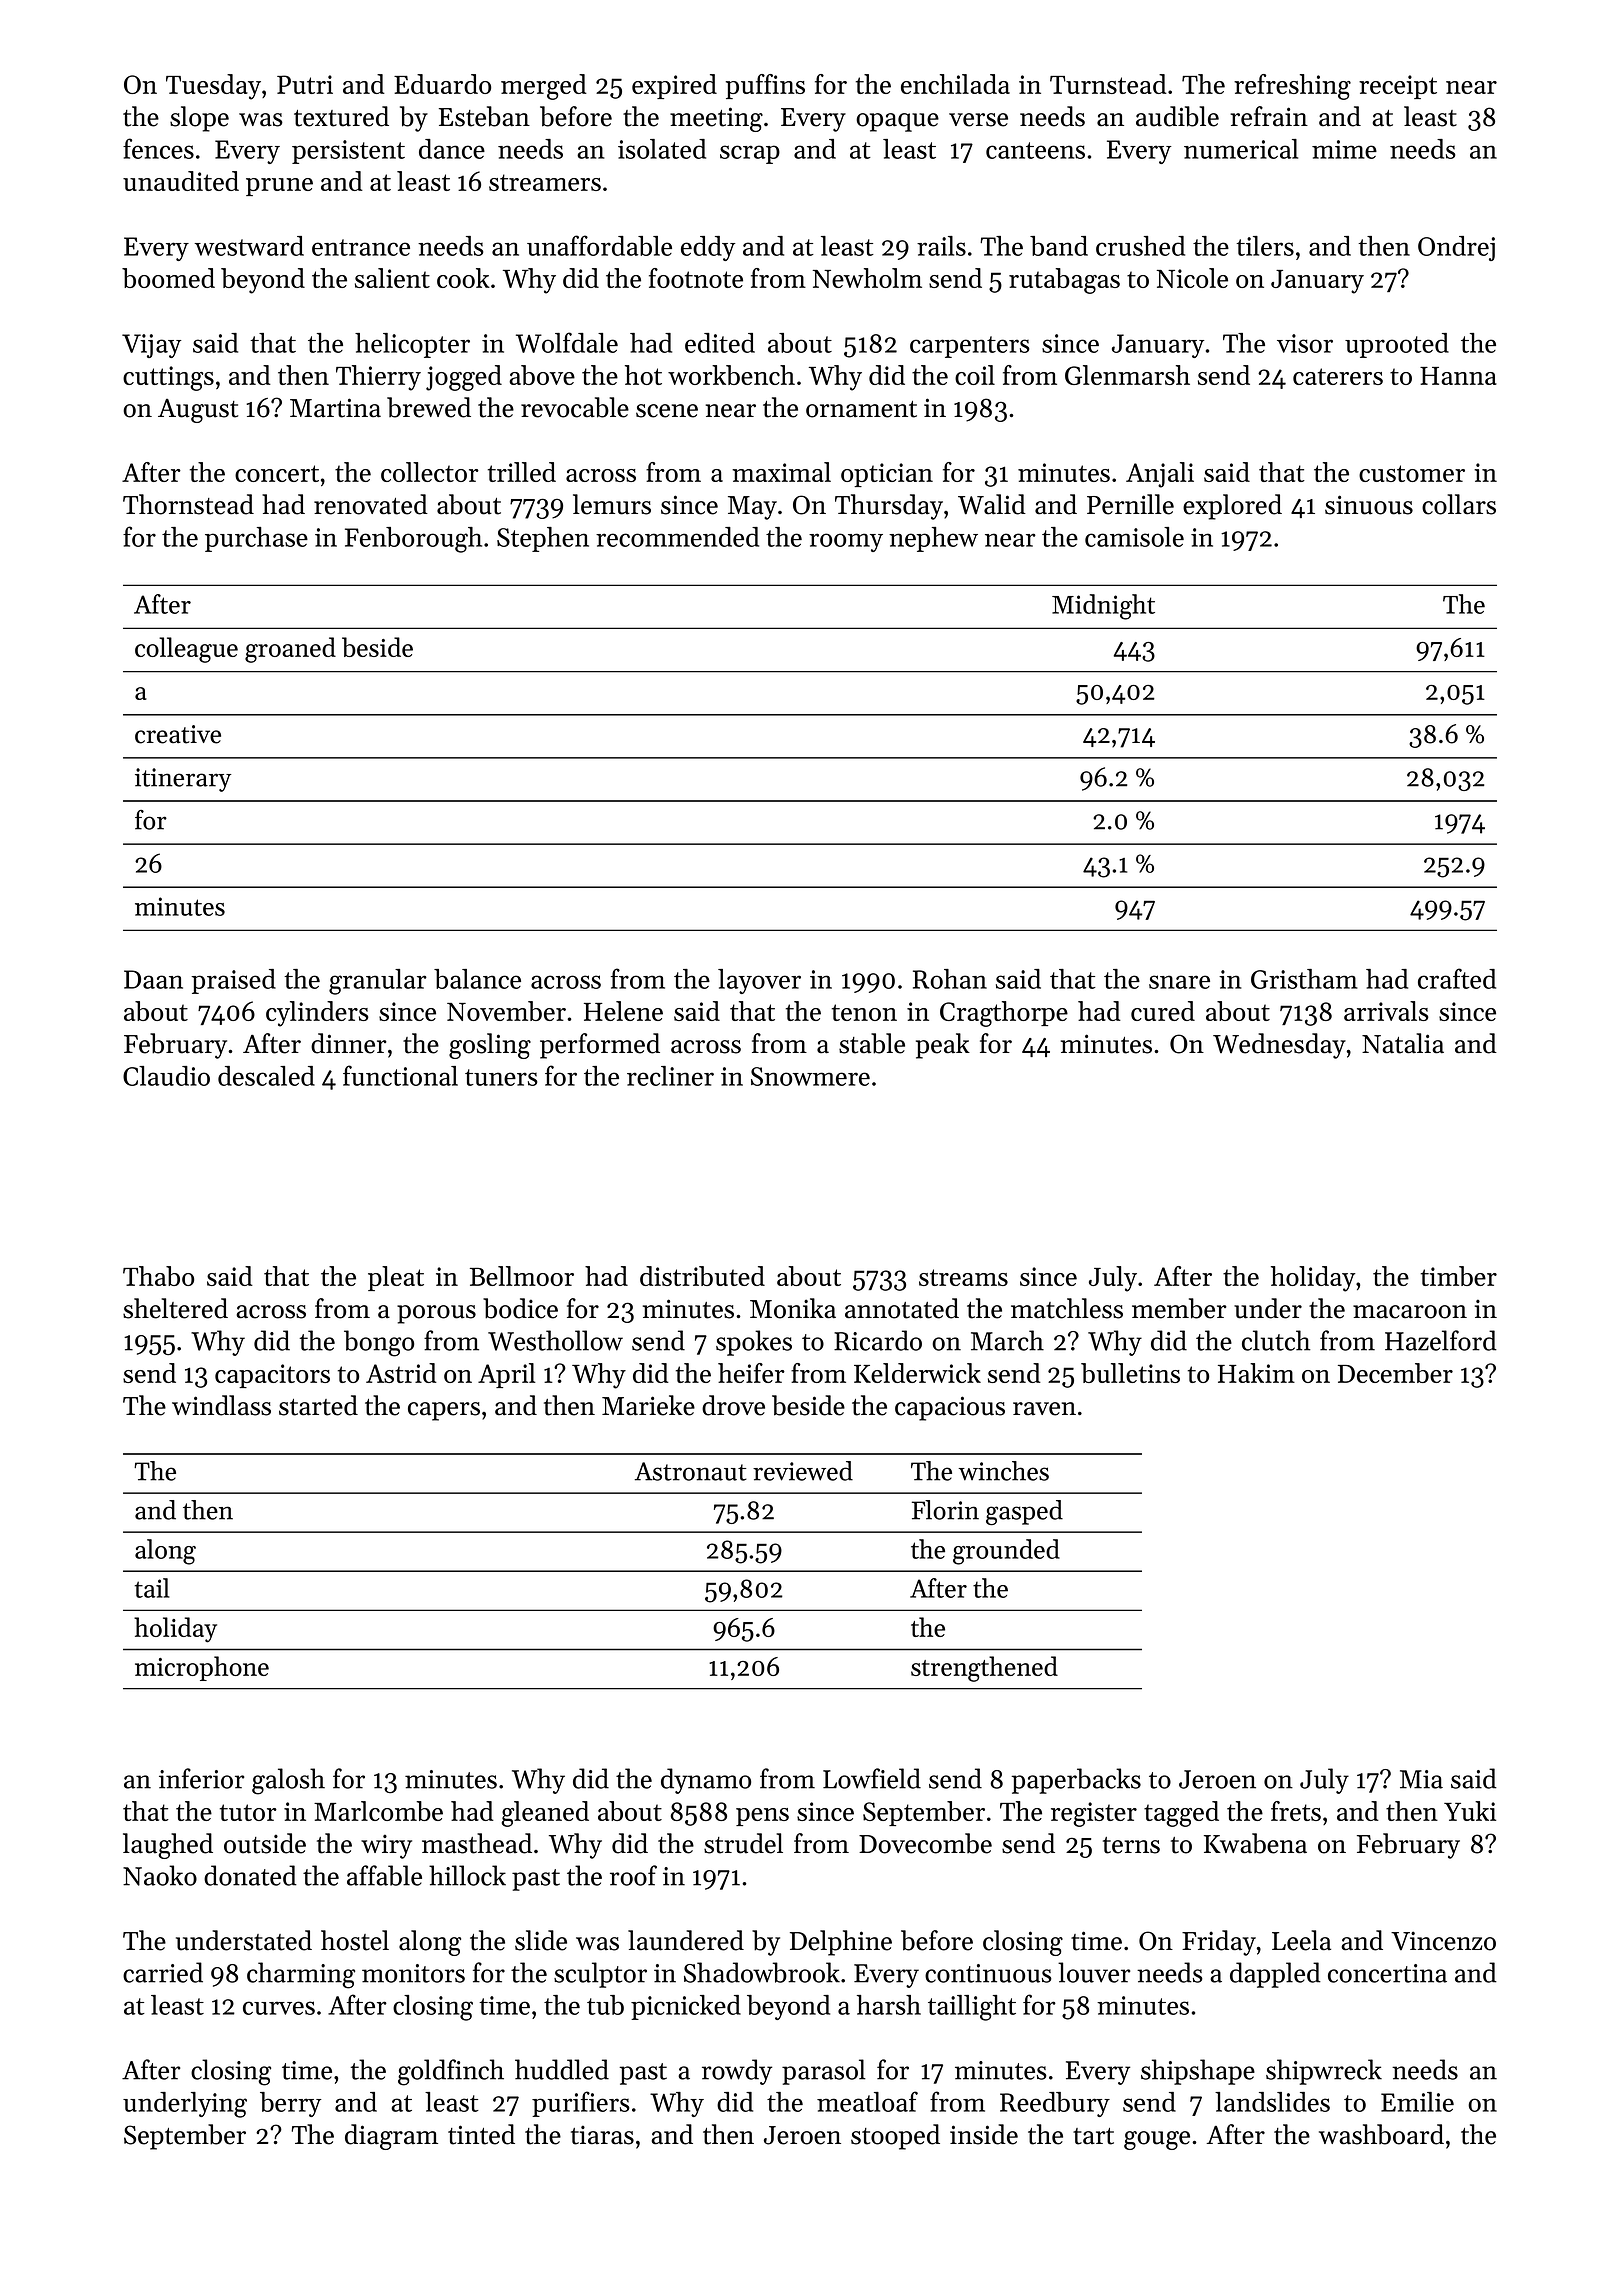 Image resolution: width=1620 pixels, height=2292 pixels. What do you see at coordinates (477, 1843) in the screenshot?
I see `masthead` at bounding box center [477, 1843].
